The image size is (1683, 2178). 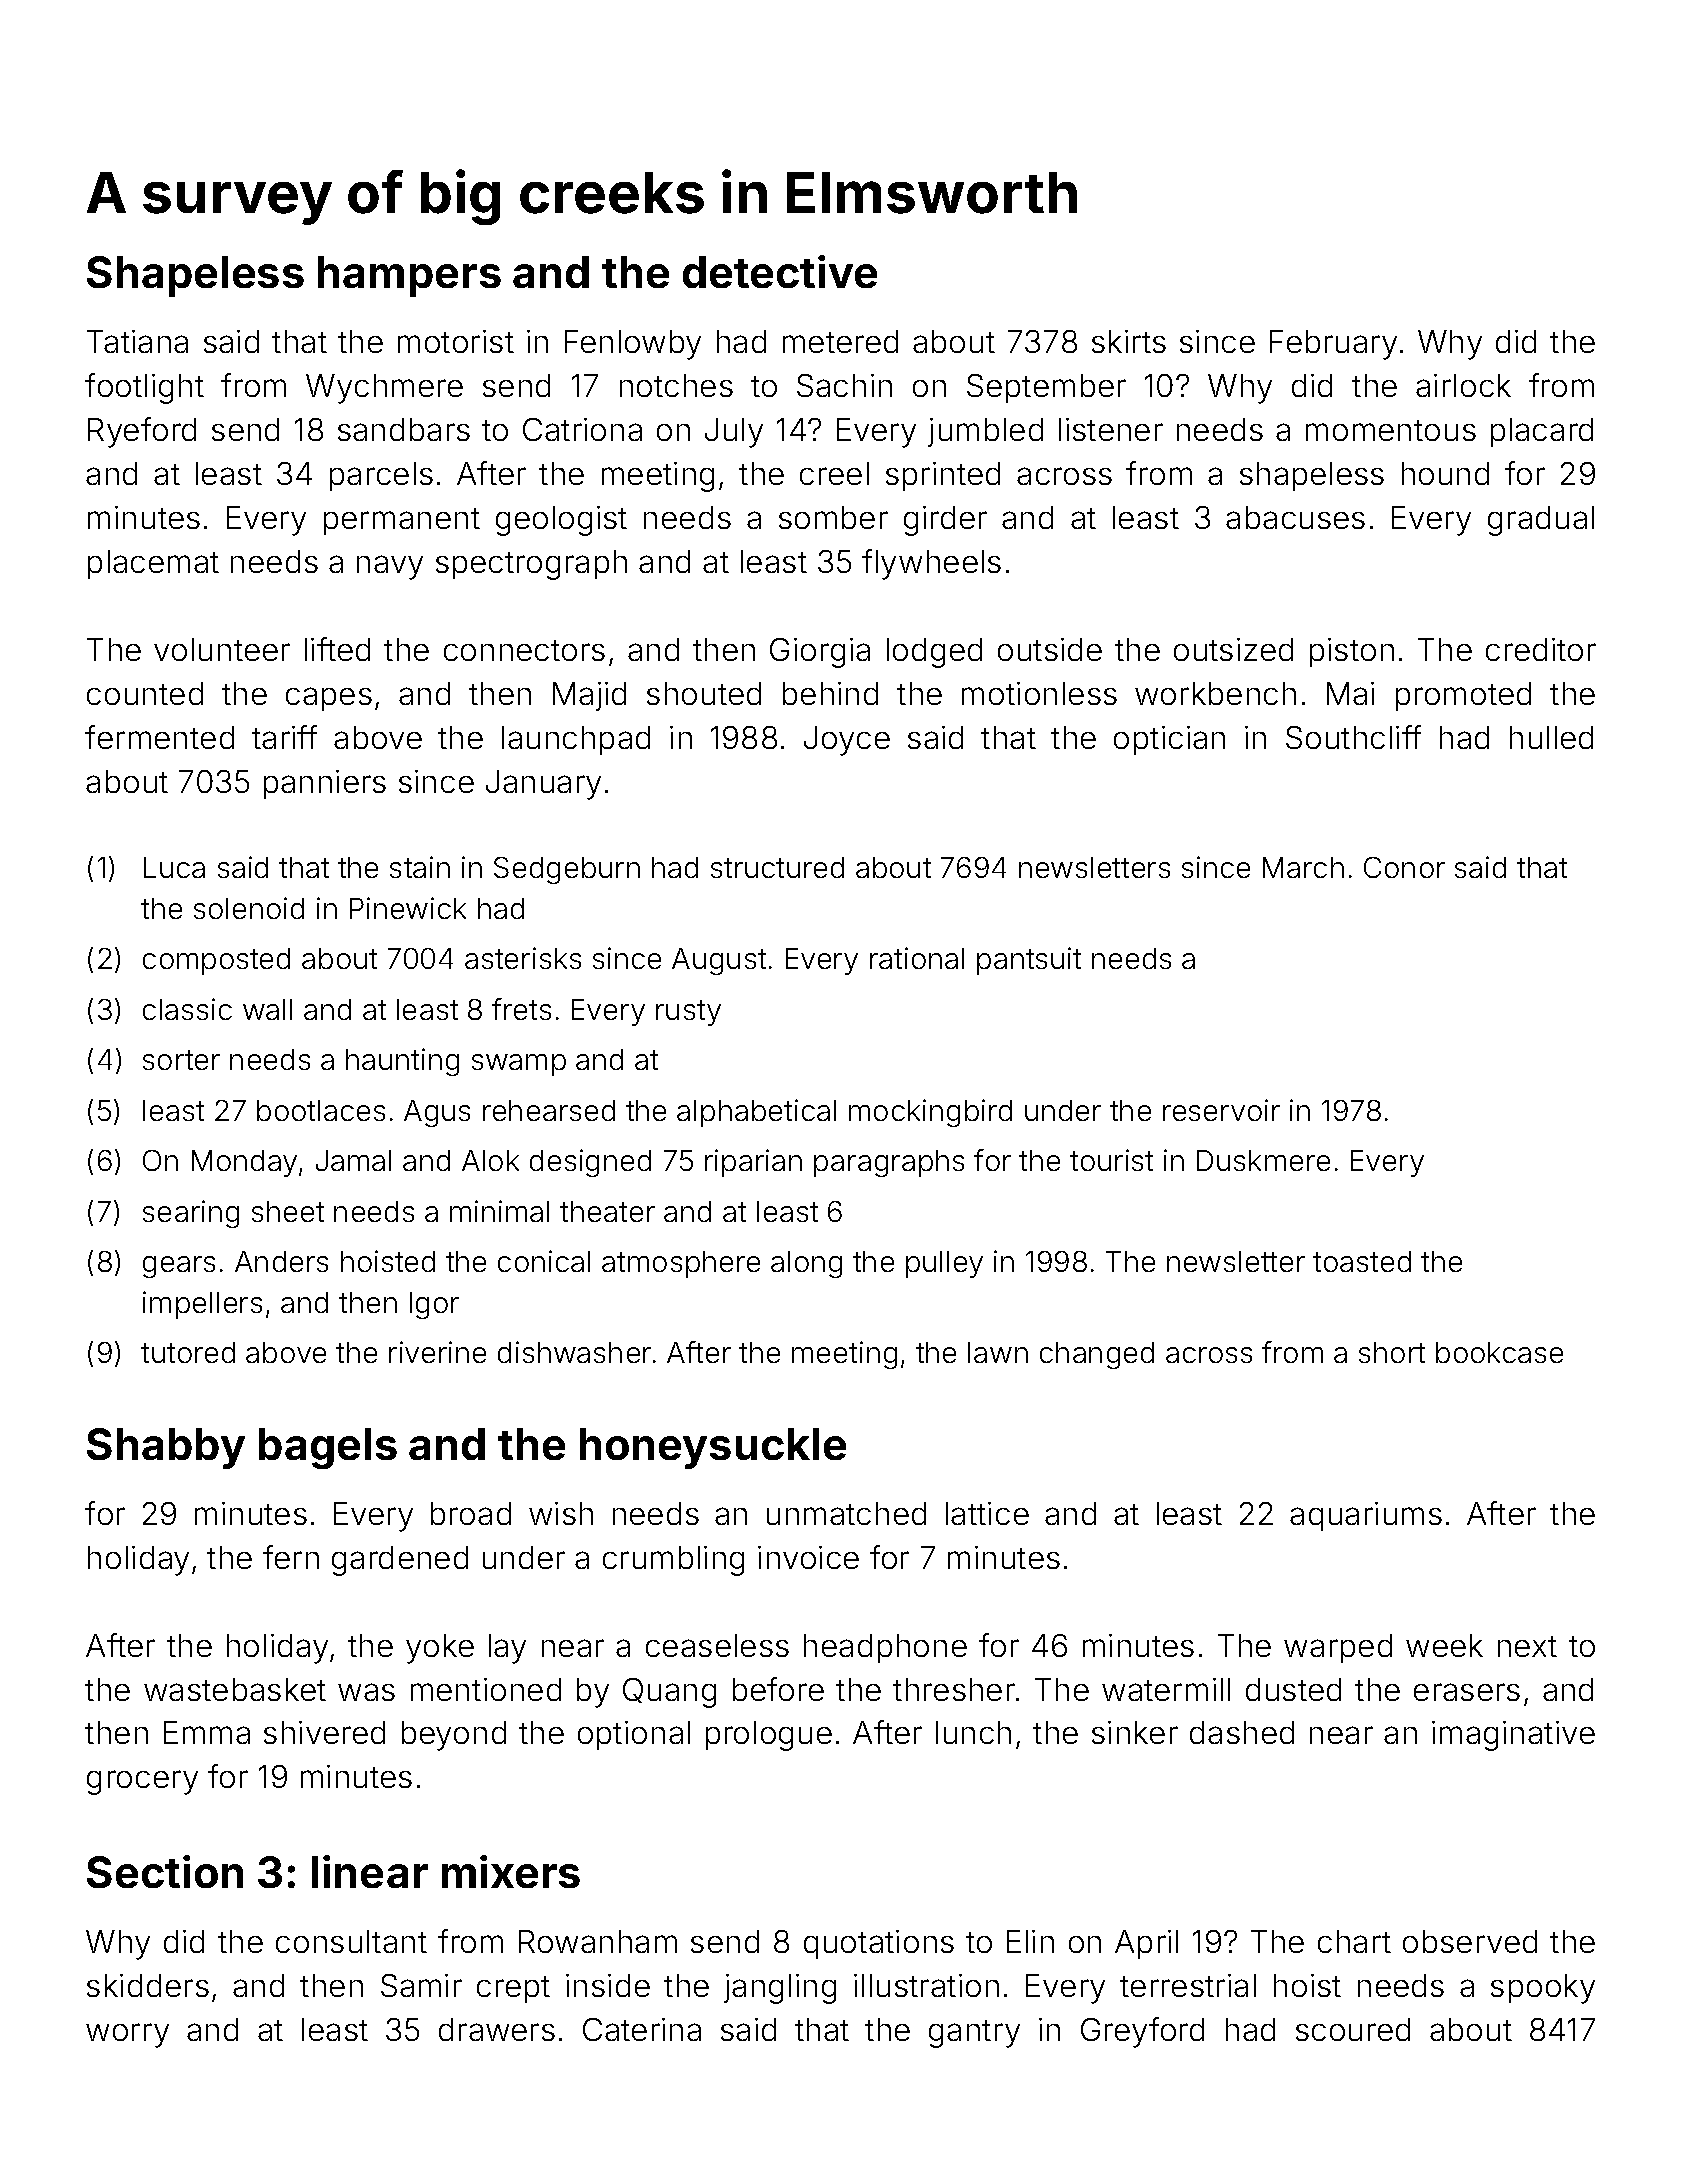 What do you see at coordinates (1362, 1261) in the document?
I see `toasted` at bounding box center [1362, 1261].
